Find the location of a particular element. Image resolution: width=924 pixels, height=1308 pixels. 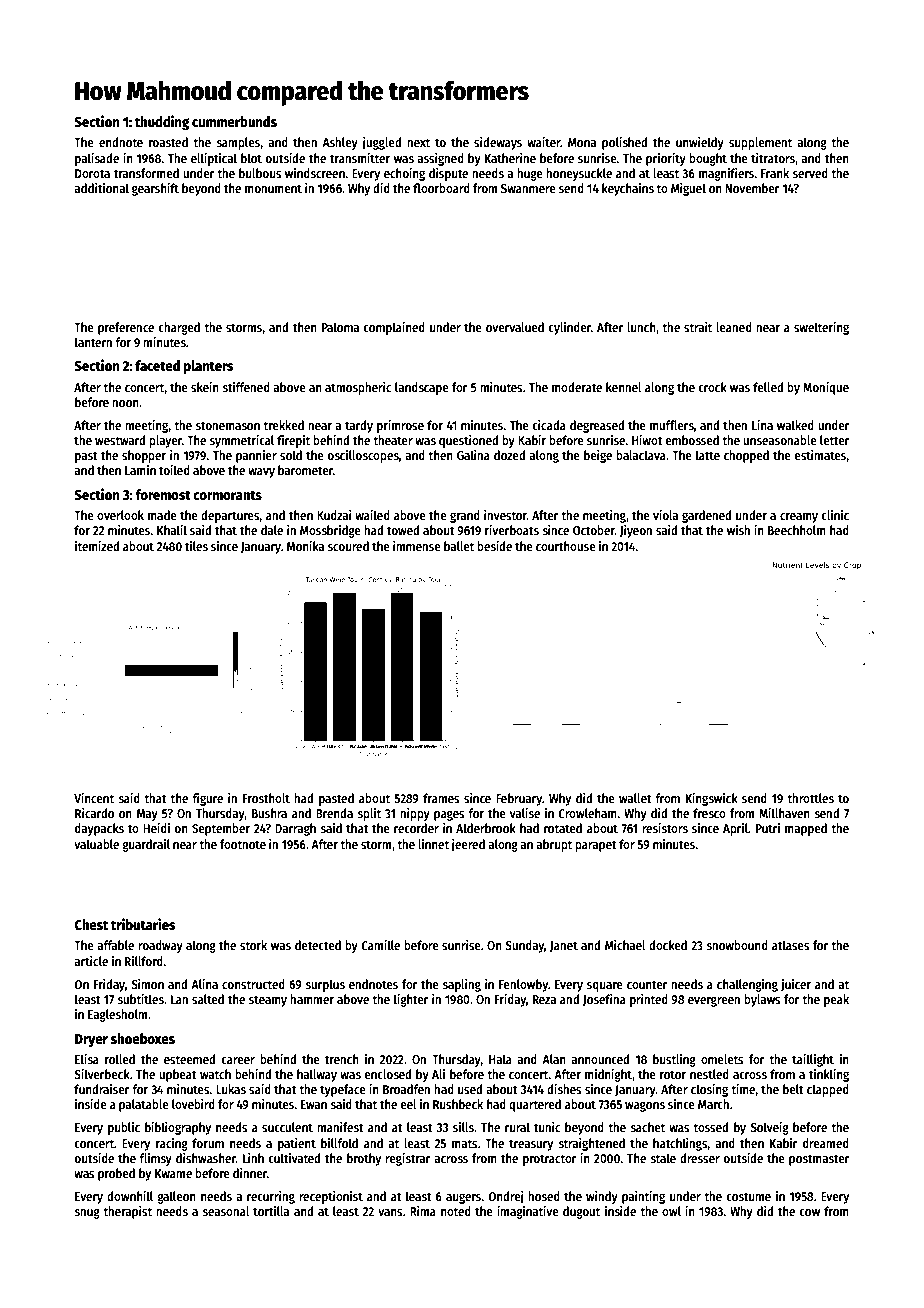

Beechholm is located at coordinates (797, 530).
